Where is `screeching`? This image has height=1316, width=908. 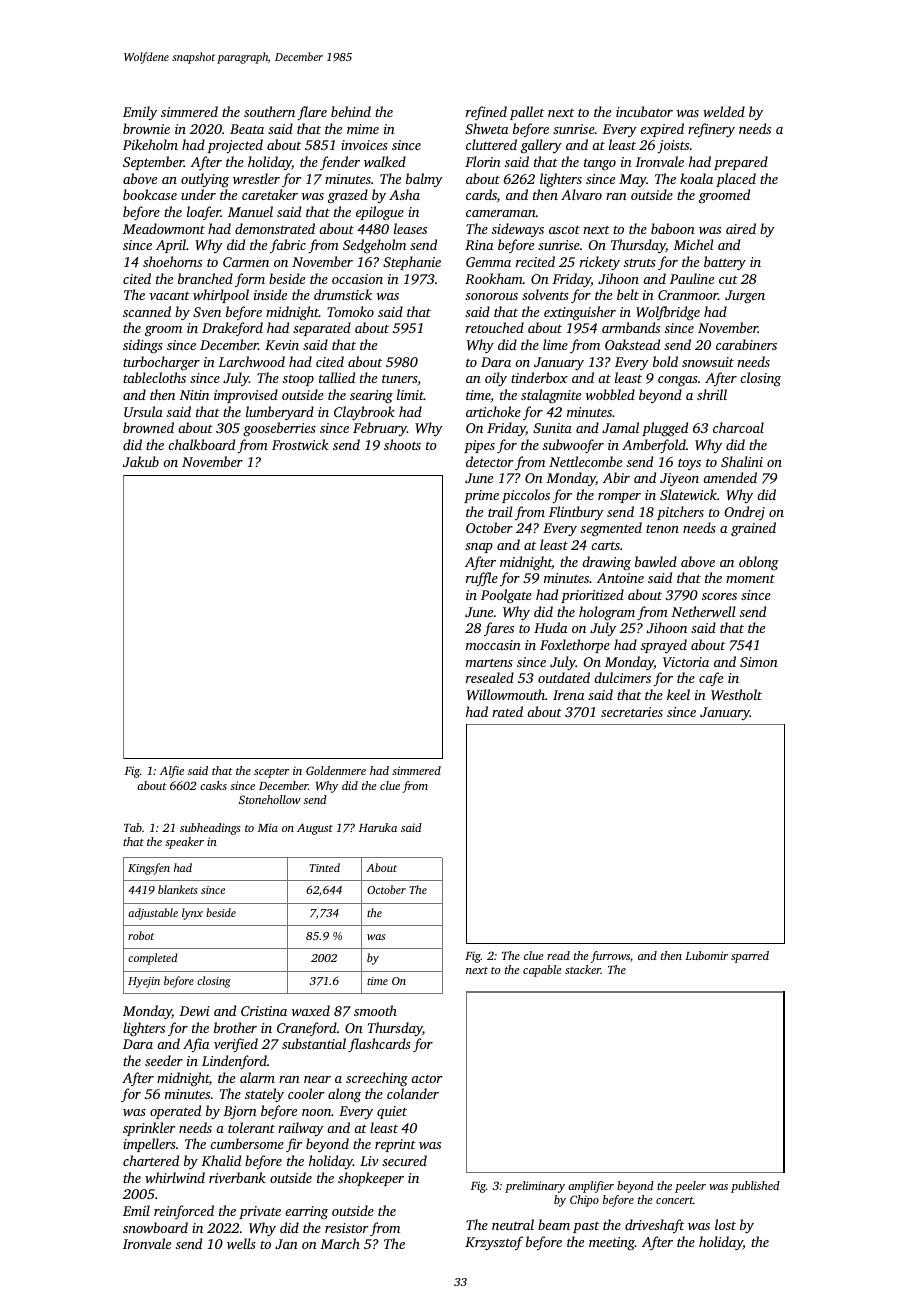
screeching is located at coordinates (377, 1079).
